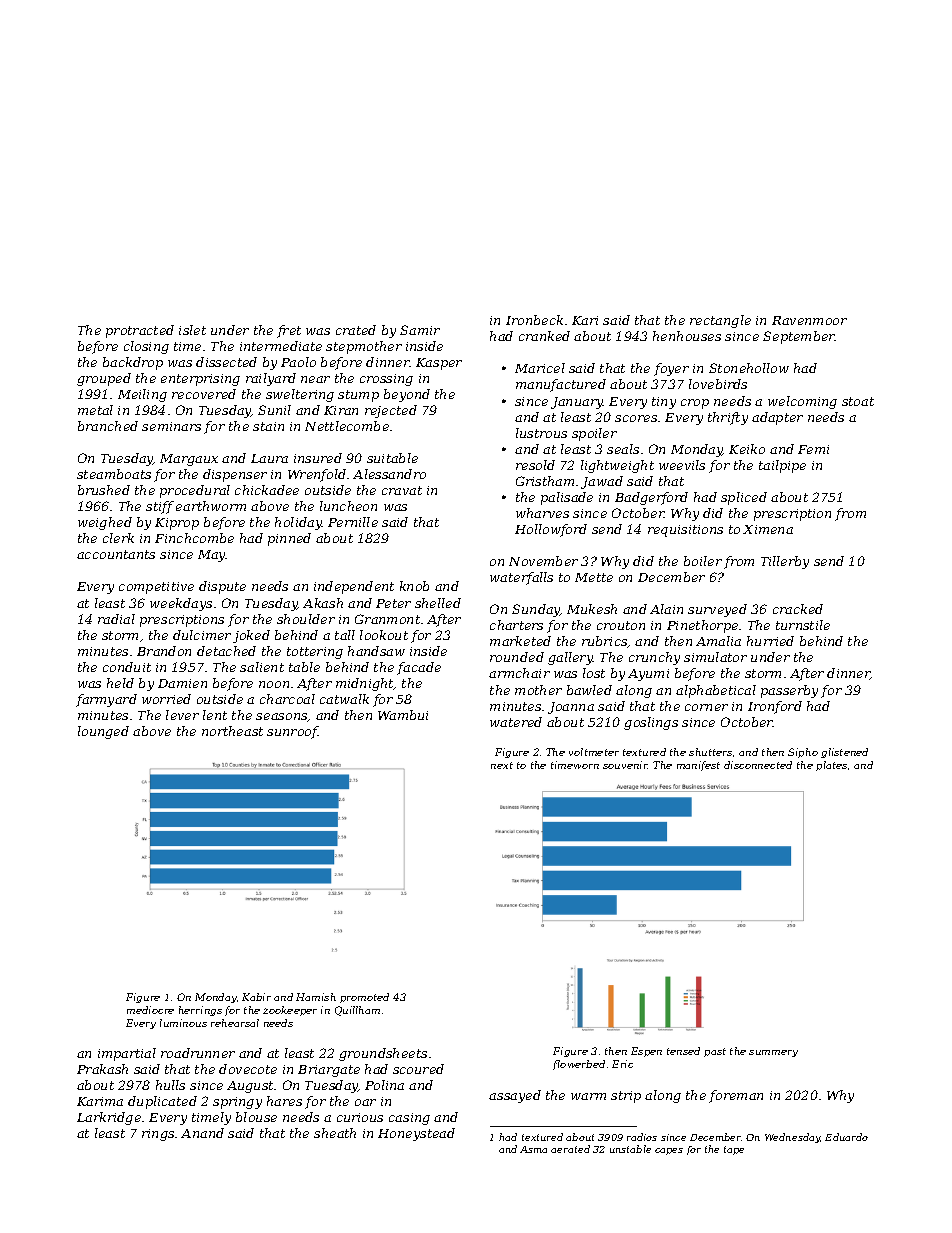 The image size is (952, 1233). Describe the element at coordinates (262, 667) in the page. I see `salient` at that location.
